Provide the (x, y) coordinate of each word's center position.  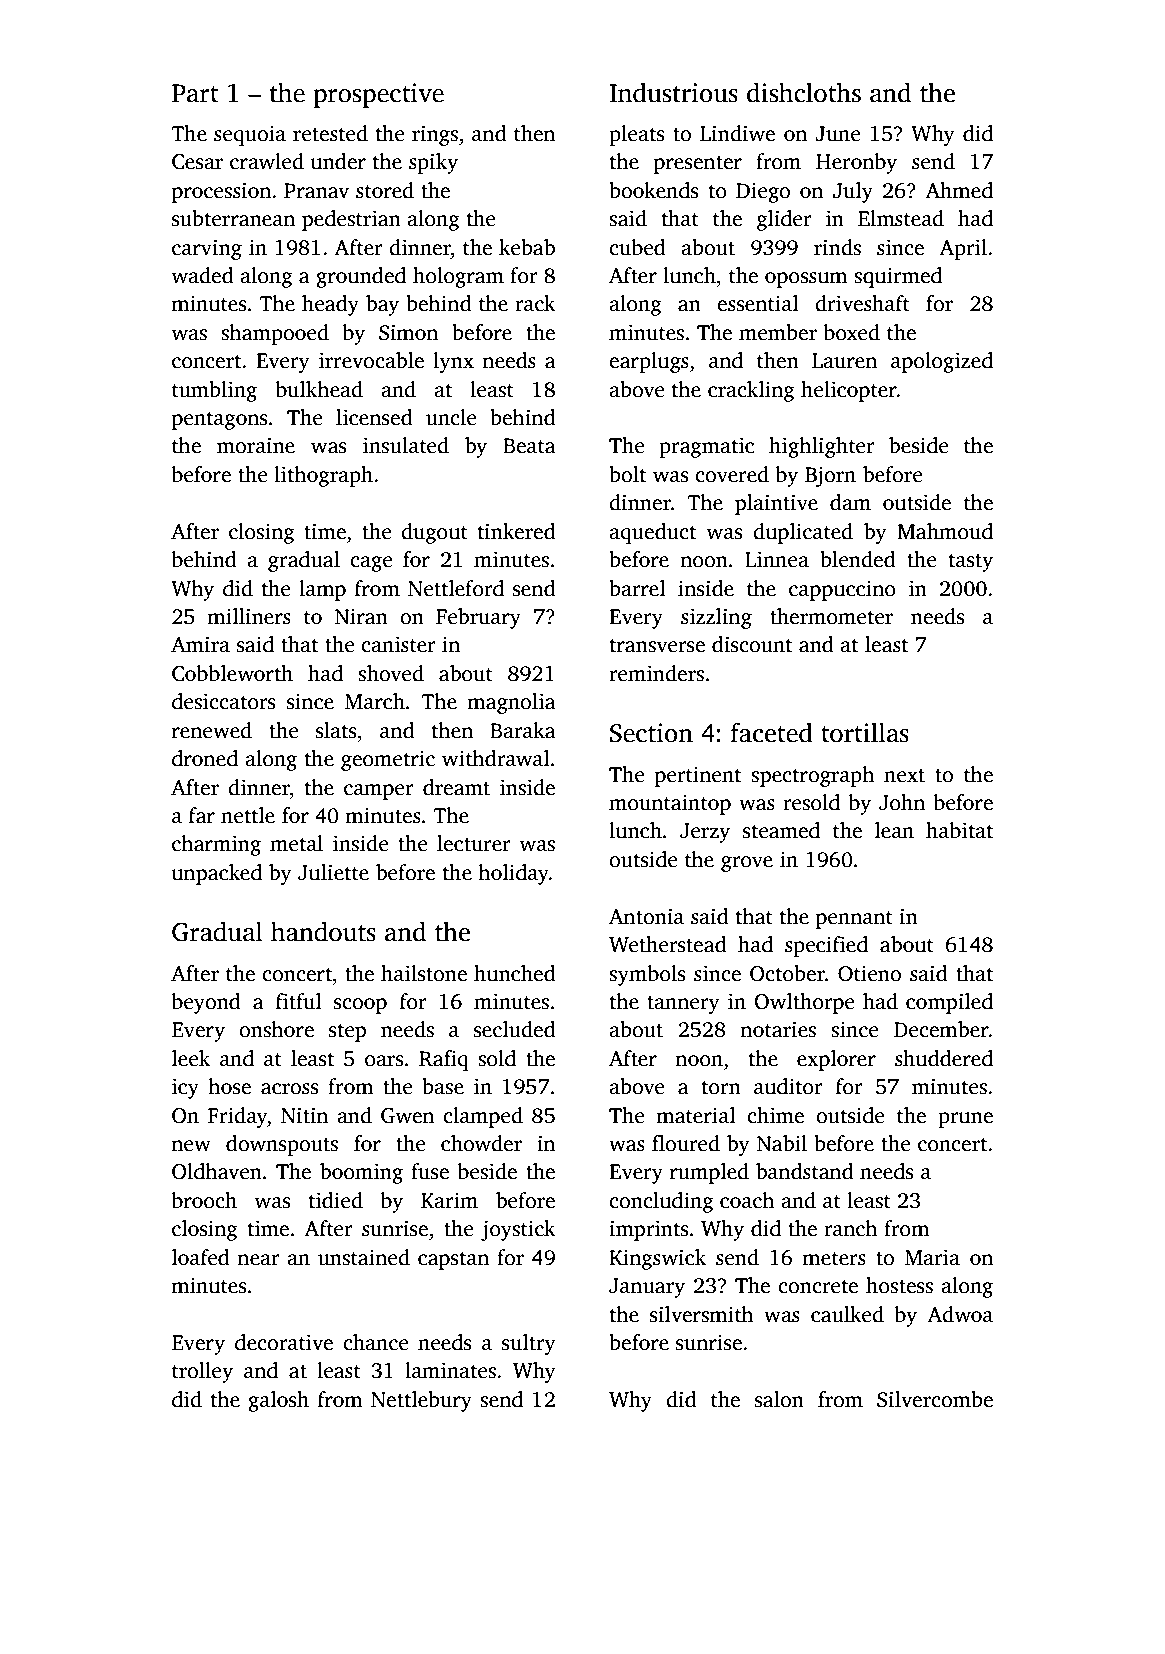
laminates (450, 1370)
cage (371, 564)
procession (221, 192)
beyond (206, 1003)
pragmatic (706, 447)
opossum (806, 280)
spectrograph (813, 776)
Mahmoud (945, 531)
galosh (278, 1401)
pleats (636, 135)
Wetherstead (668, 944)
